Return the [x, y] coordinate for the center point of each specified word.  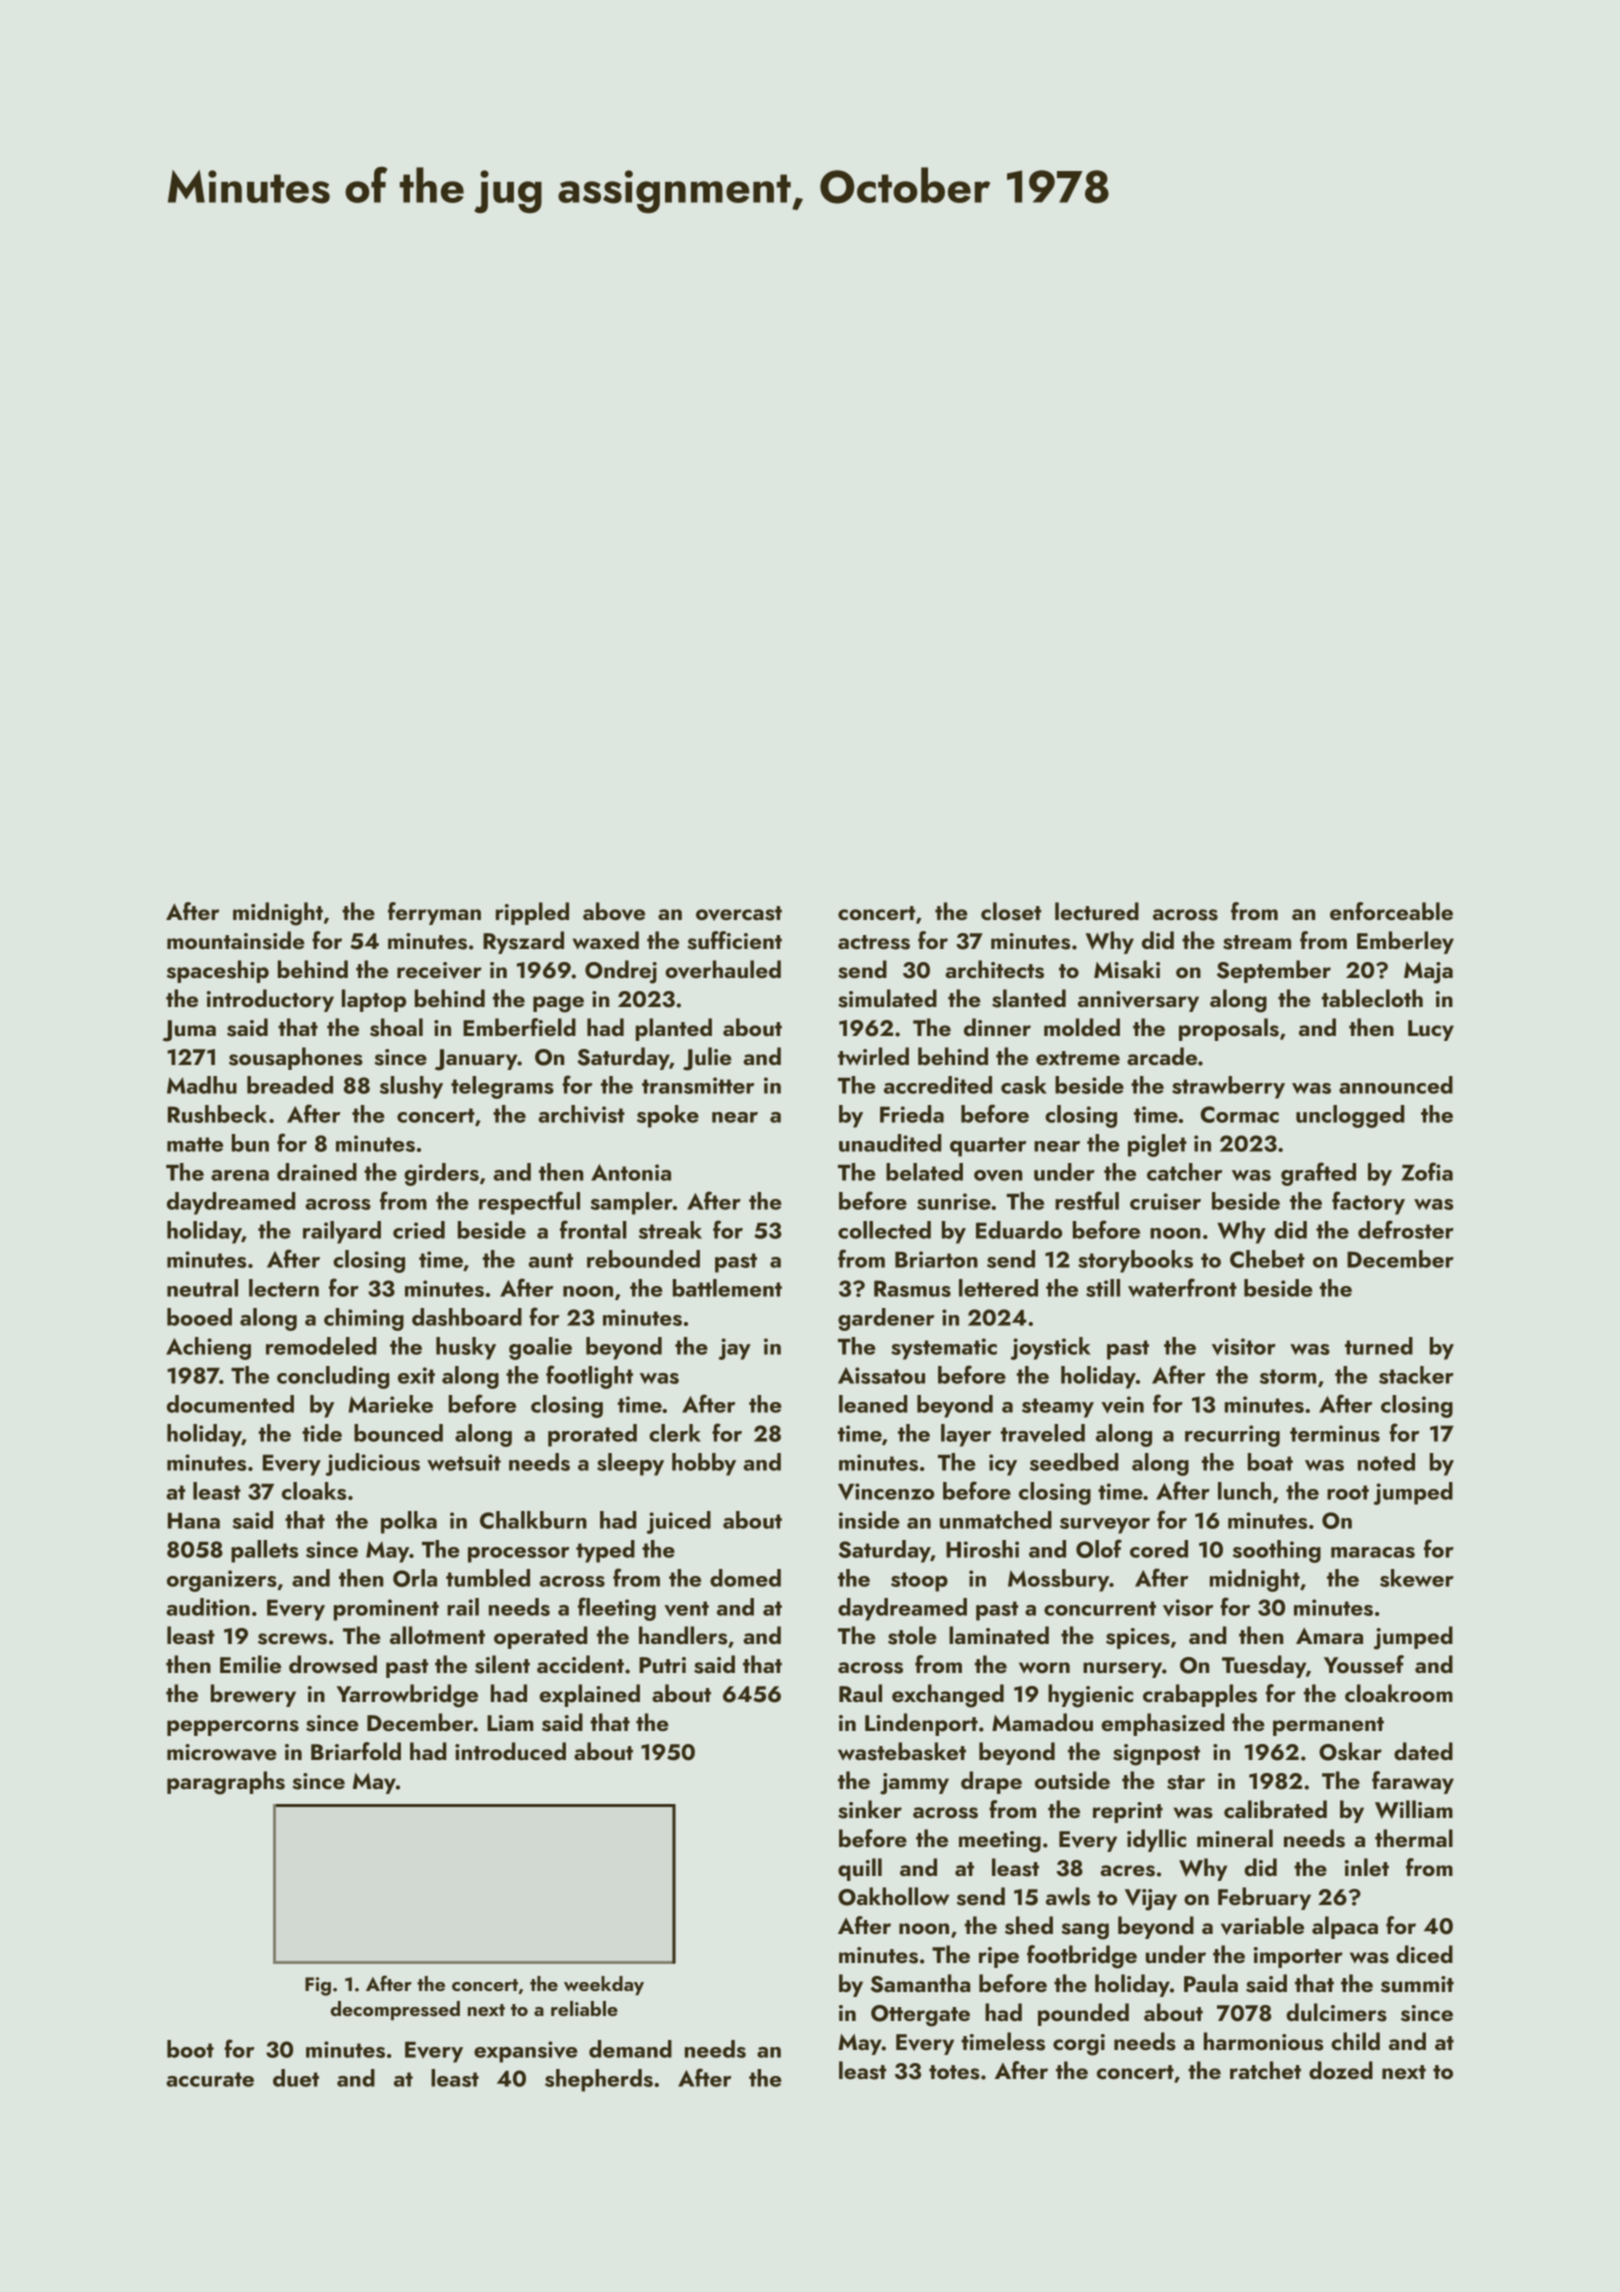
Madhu [202, 1085]
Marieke [390, 1404]
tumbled [488, 1578]
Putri [662, 1665]
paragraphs [226, 1783]
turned [1379, 1346]
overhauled [723, 969]
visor [1188, 1607]
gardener [886, 1319]
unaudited [890, 1143]
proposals [1229, 1029]
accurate [210, 2079]
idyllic [1156, 1840]
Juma [189, 1031]
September [1274, 971]
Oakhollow [893, 1896]
